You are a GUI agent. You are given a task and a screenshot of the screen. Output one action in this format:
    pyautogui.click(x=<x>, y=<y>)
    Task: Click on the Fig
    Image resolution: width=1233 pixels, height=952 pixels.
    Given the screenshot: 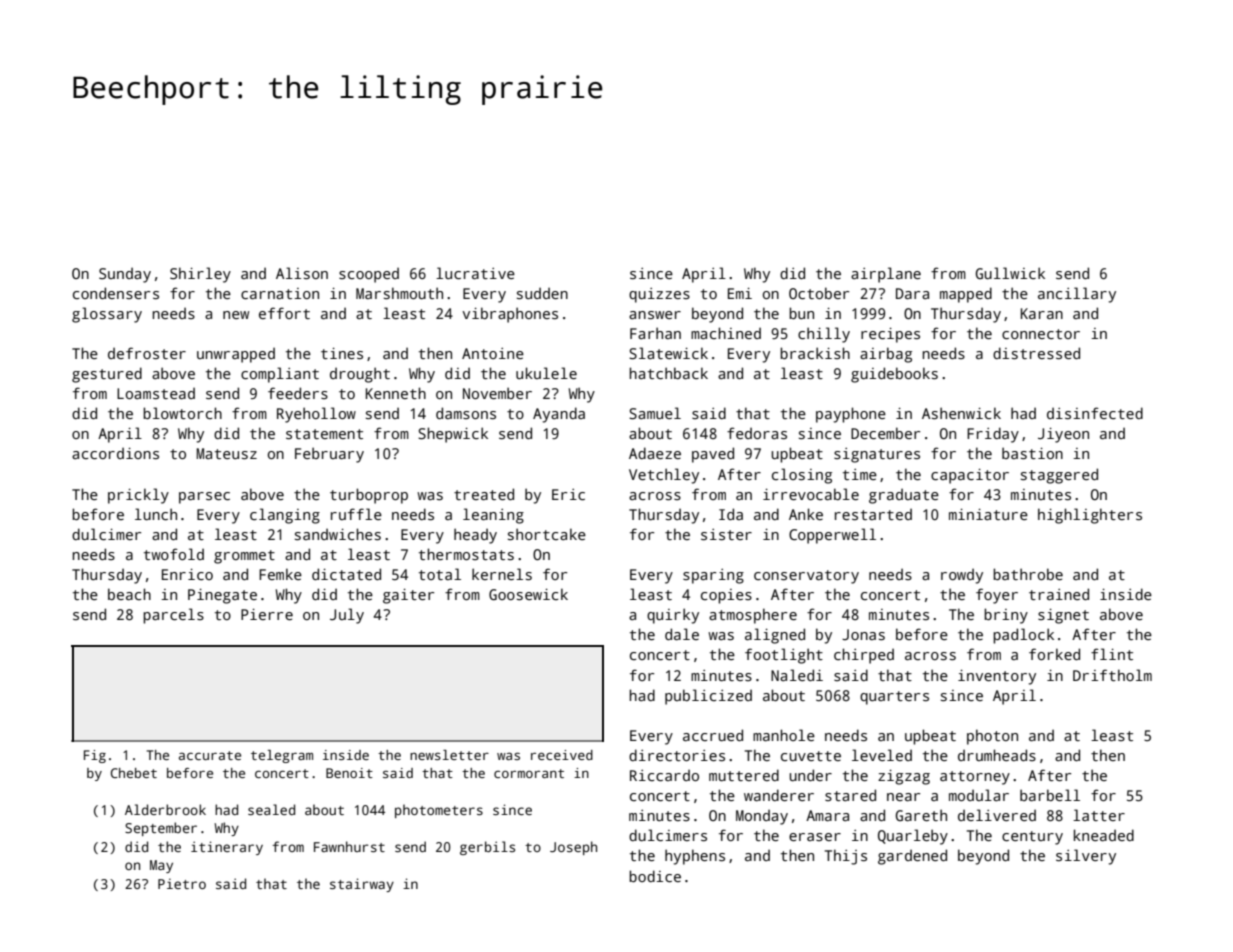 What is the action you would take?
    pyautogui.click(x=95, y=756)
